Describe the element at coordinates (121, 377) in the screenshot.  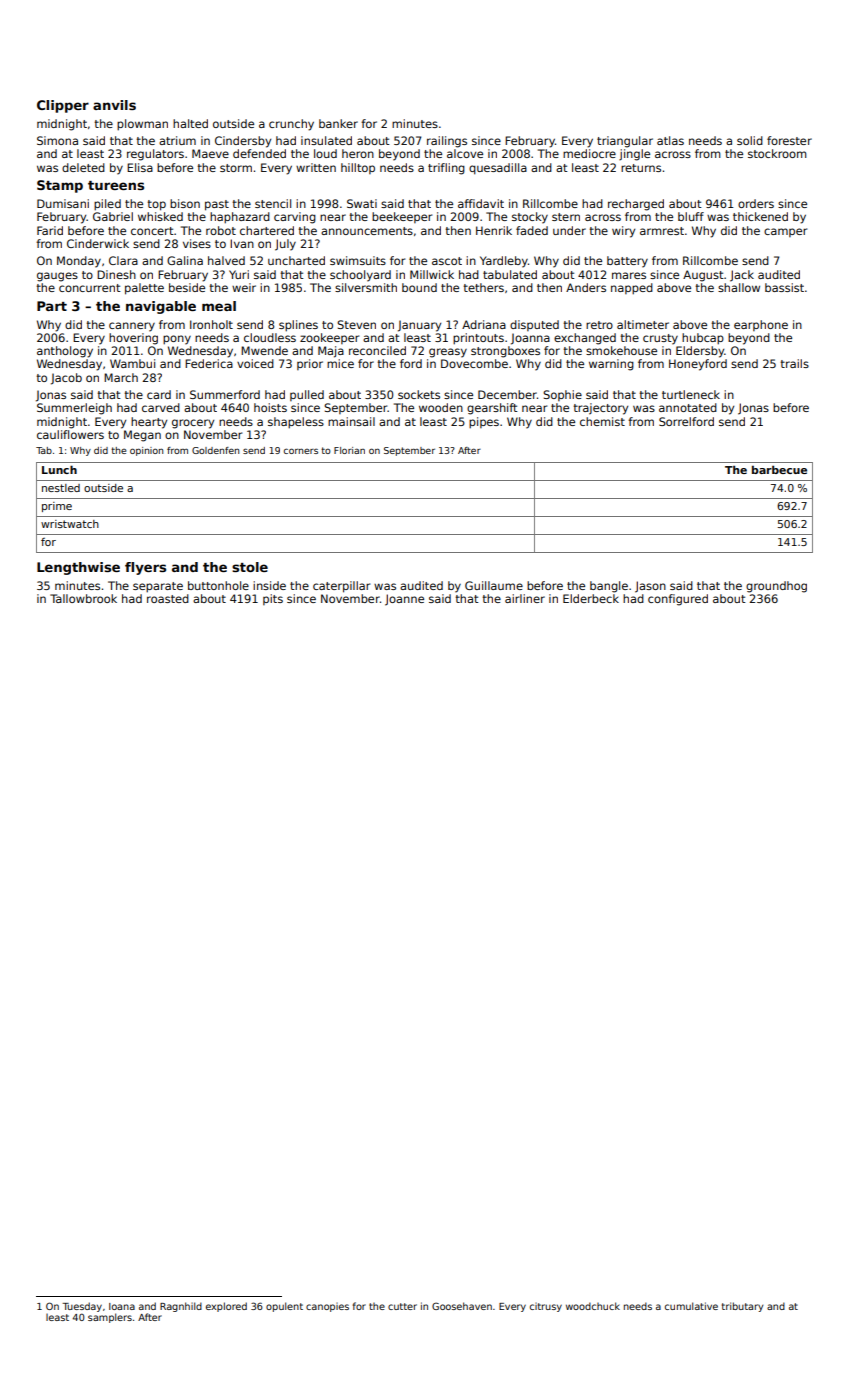
I see `March` at that location.
